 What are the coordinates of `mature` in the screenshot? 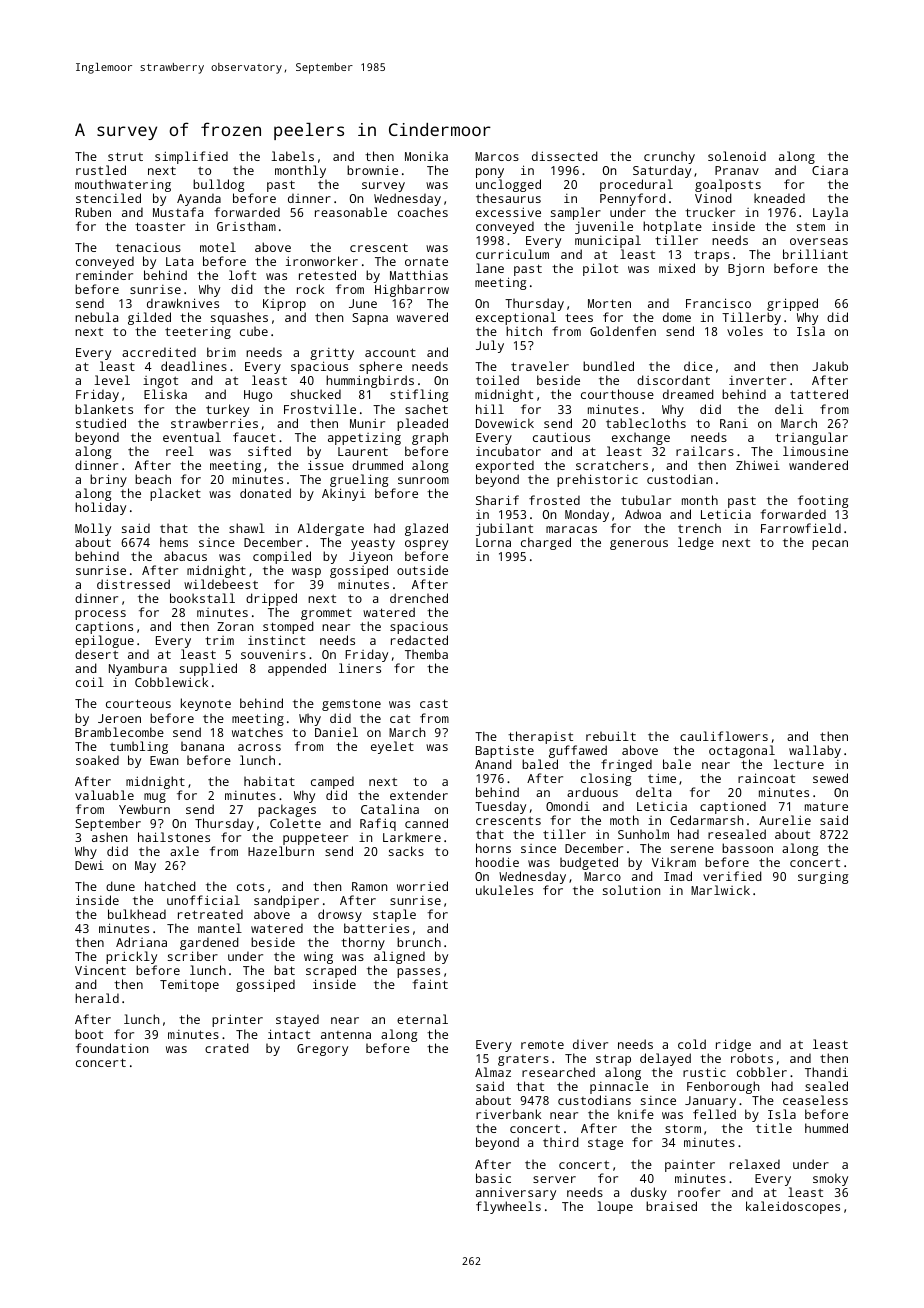 It's located at (826, 806).
